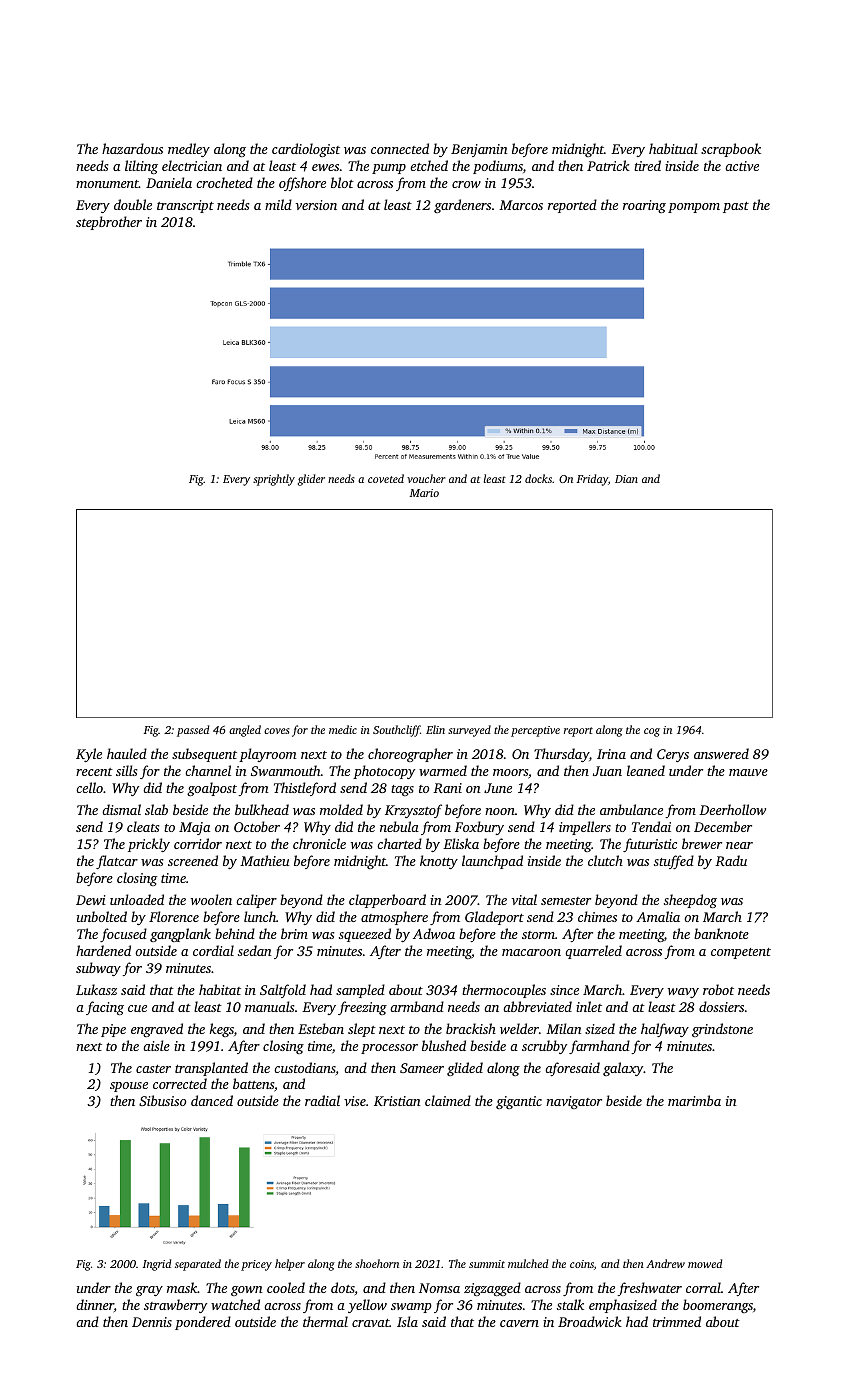  I want to click on cavern, so click(519, 1323).
